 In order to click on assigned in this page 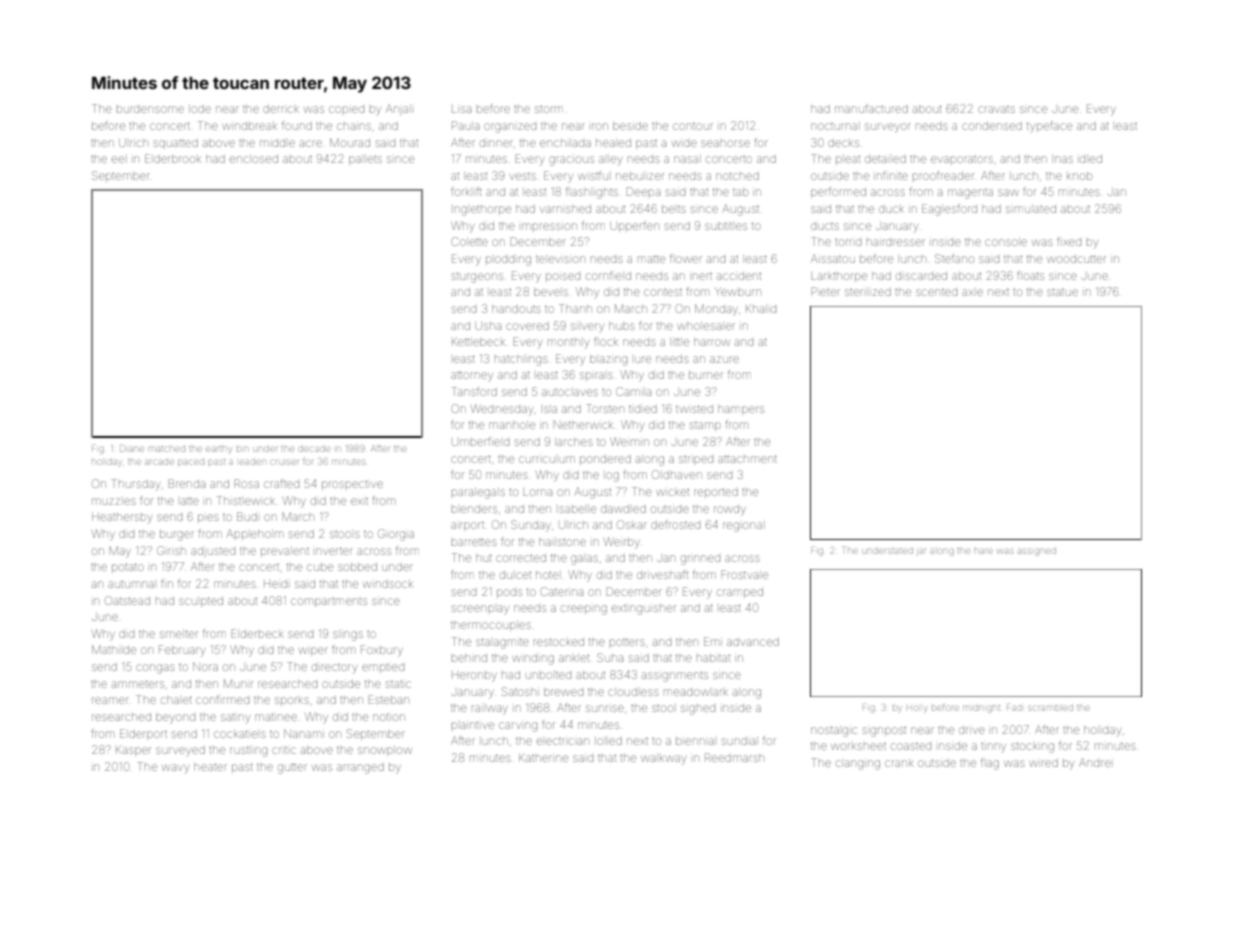, I will do `click(1037, 552)`.
